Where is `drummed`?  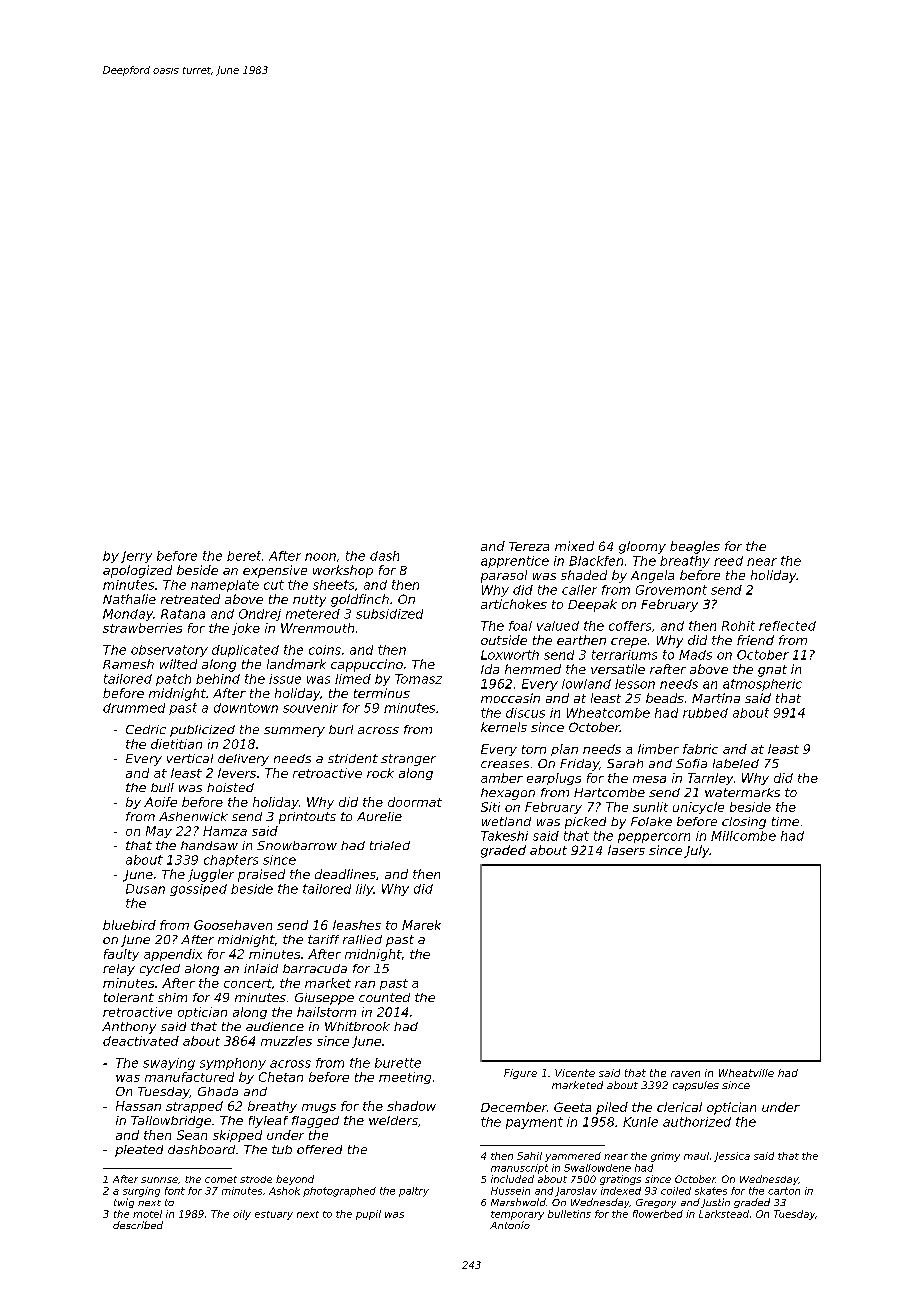
drummed is located at coordinates (134, 708).
